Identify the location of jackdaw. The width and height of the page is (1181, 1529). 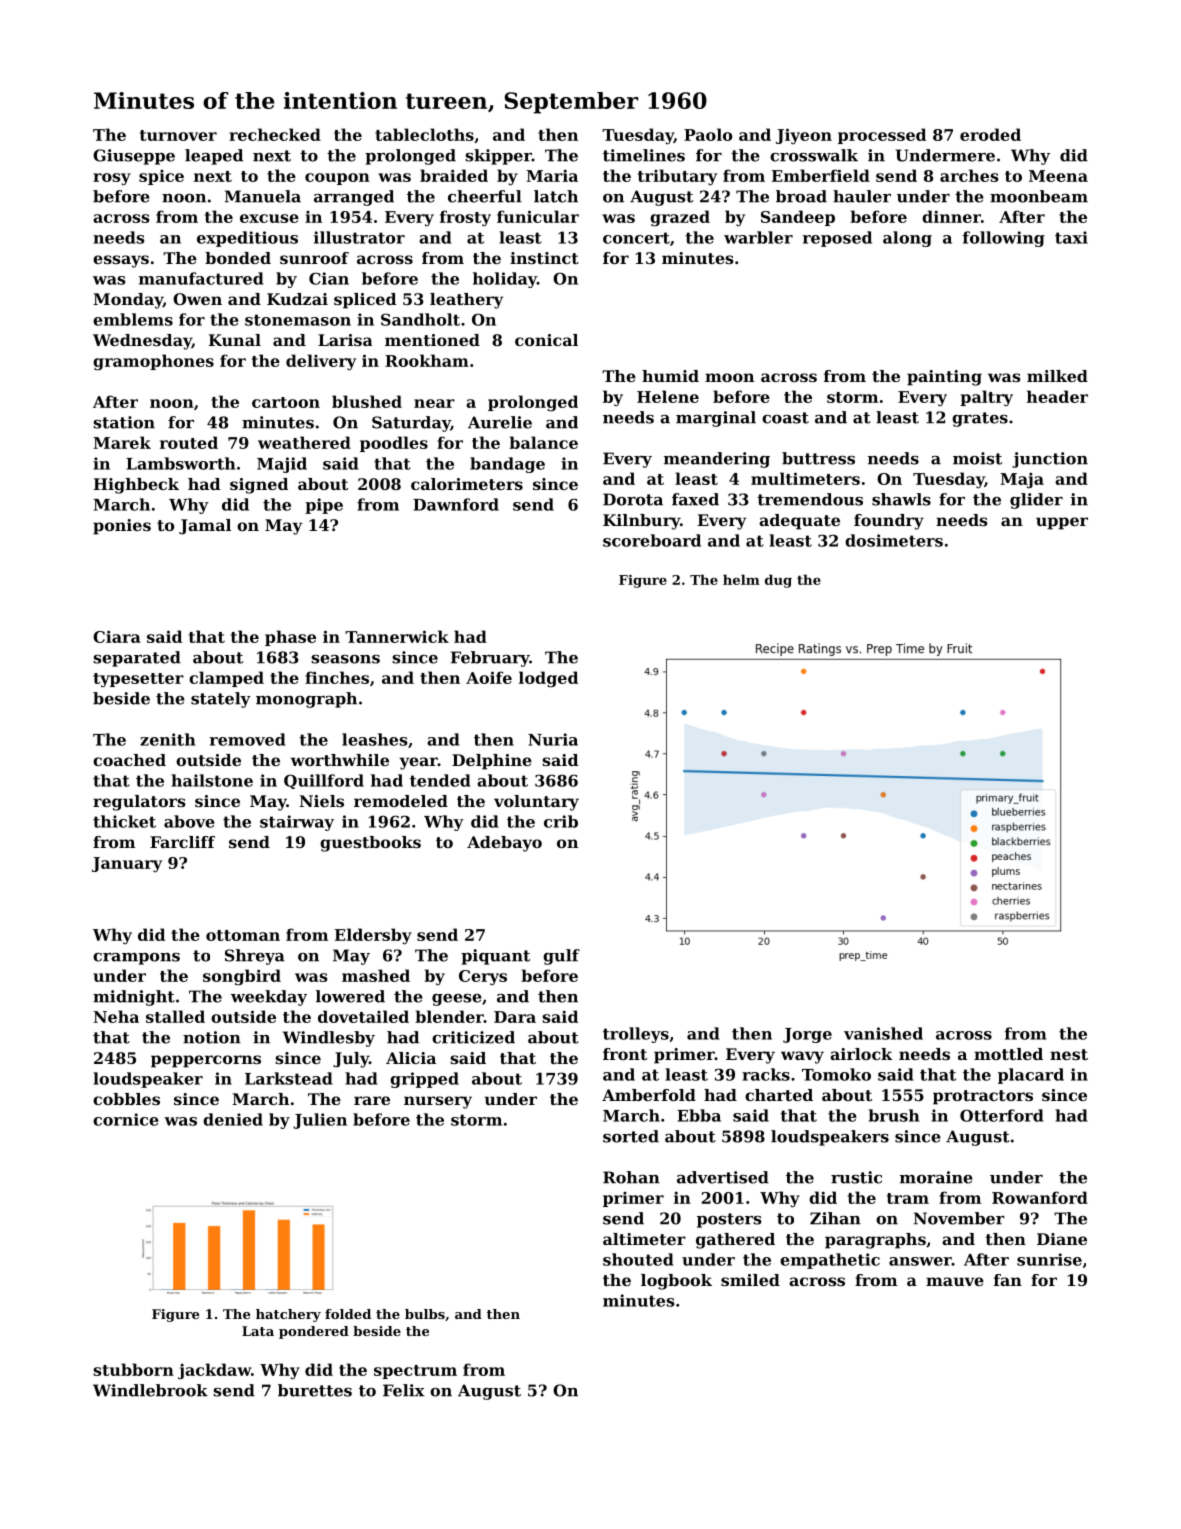
(214, 1371).
